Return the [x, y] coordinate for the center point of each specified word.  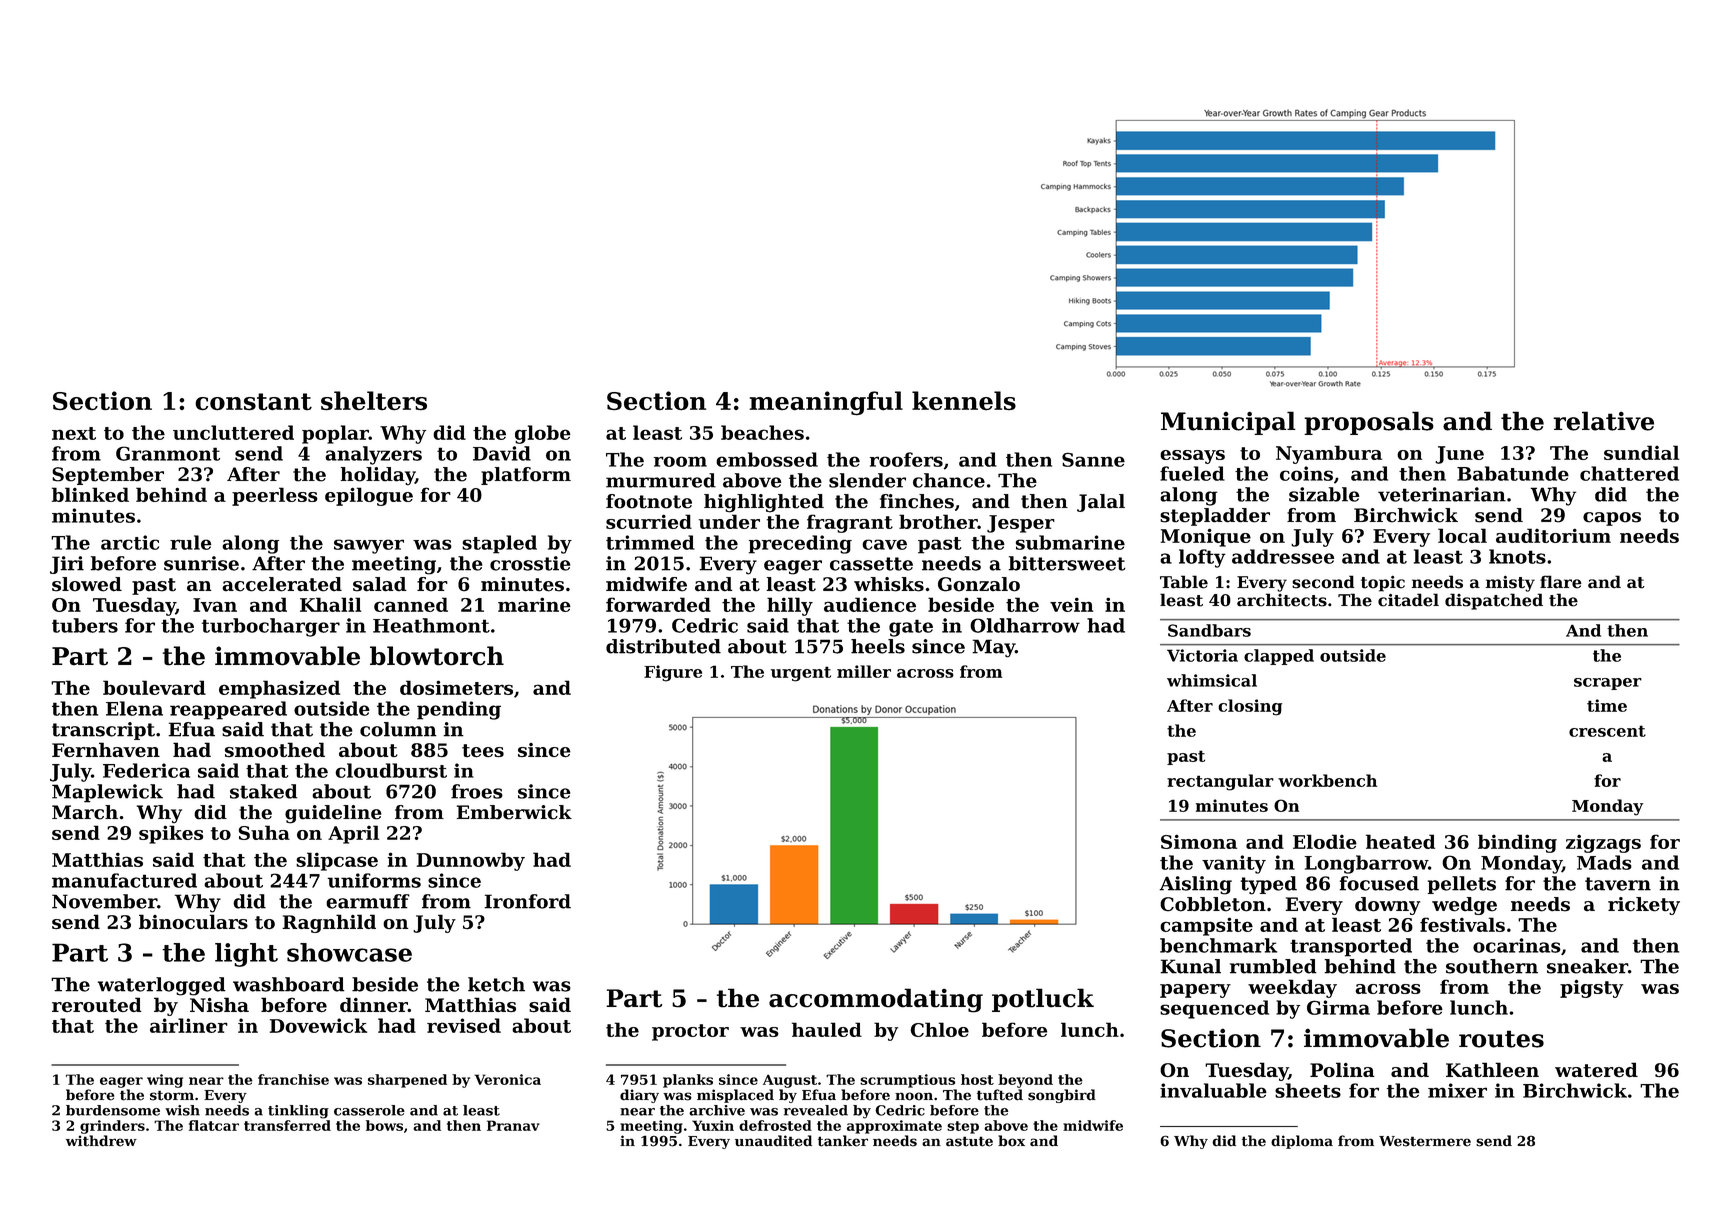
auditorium [1553, 535]
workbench [1327, 780]
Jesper [1021, 524]
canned [411, 604]
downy [1387, 906]
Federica [146, 770]
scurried [649, 521]
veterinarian [1442, 494]
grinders [112, 1127]
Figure [673, 673]
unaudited [773, 1141]
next [74, 433]
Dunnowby [471, 861]
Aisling [1195, 885]
